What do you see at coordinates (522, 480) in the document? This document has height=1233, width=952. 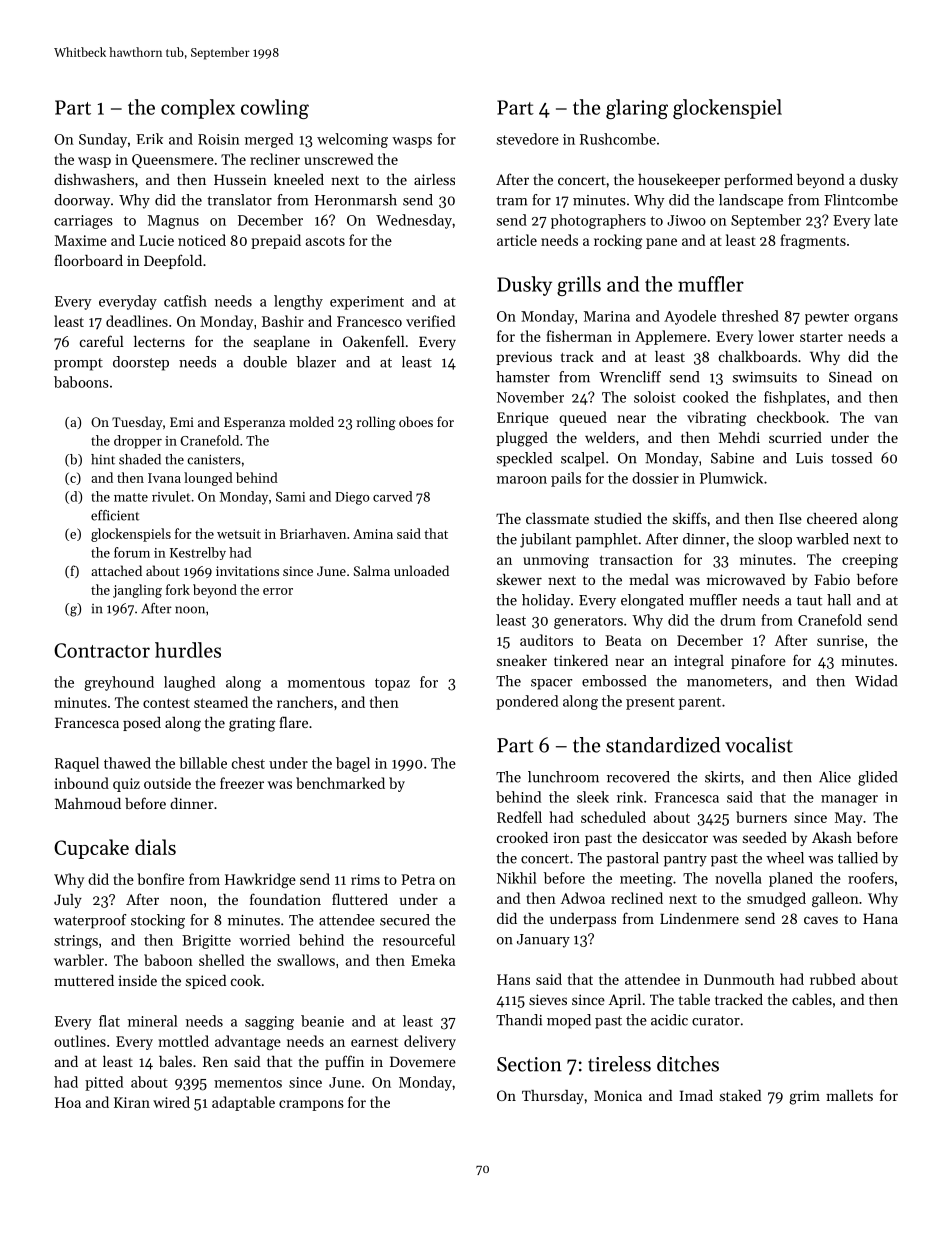 I see `maroon` at bounding box center [522, 480].
